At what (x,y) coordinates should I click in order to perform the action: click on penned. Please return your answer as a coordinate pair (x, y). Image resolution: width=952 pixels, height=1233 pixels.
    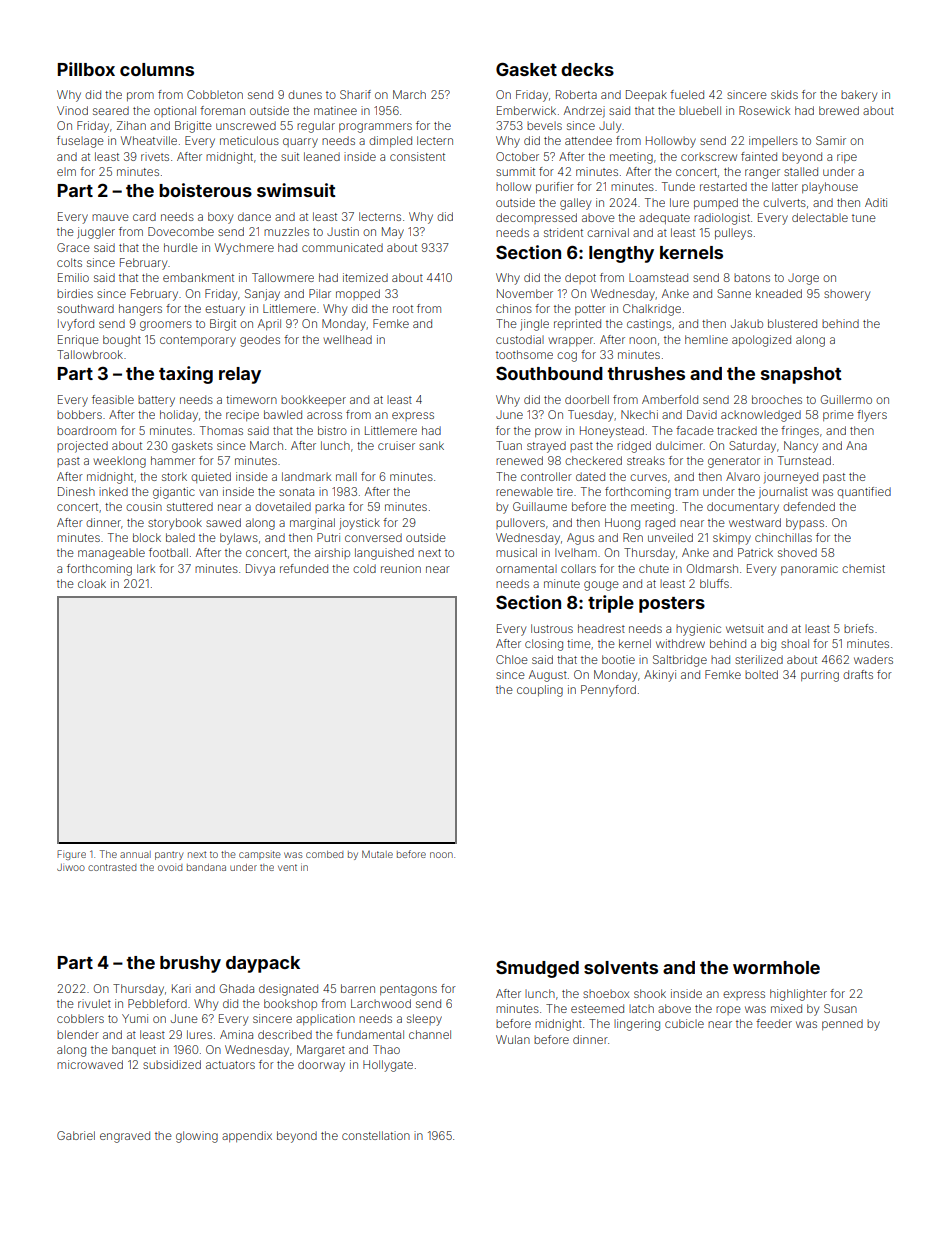
    Looking at the image, I should click on (842, 1024).
